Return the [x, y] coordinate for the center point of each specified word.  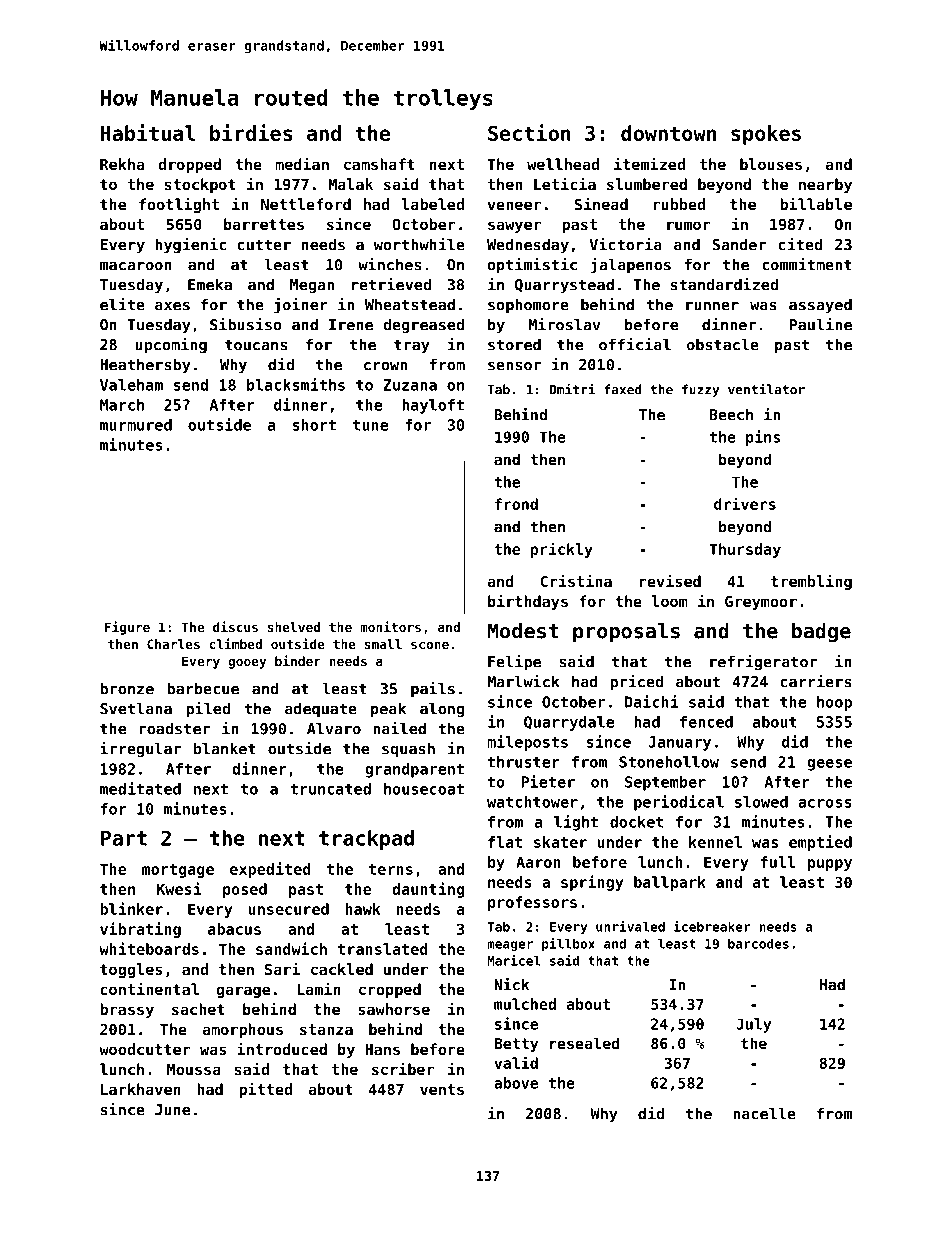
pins [763, 438]
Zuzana [410, 385]
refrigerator [763, 663]
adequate [321, 710]
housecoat [424, 789]
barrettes [264, 224]
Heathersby [145, 366]
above [516, 1083]
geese [829, 765]
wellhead [563, 164]
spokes [766, 135]
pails [433, 690]
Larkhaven [141, 1089]
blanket [225, 748]
